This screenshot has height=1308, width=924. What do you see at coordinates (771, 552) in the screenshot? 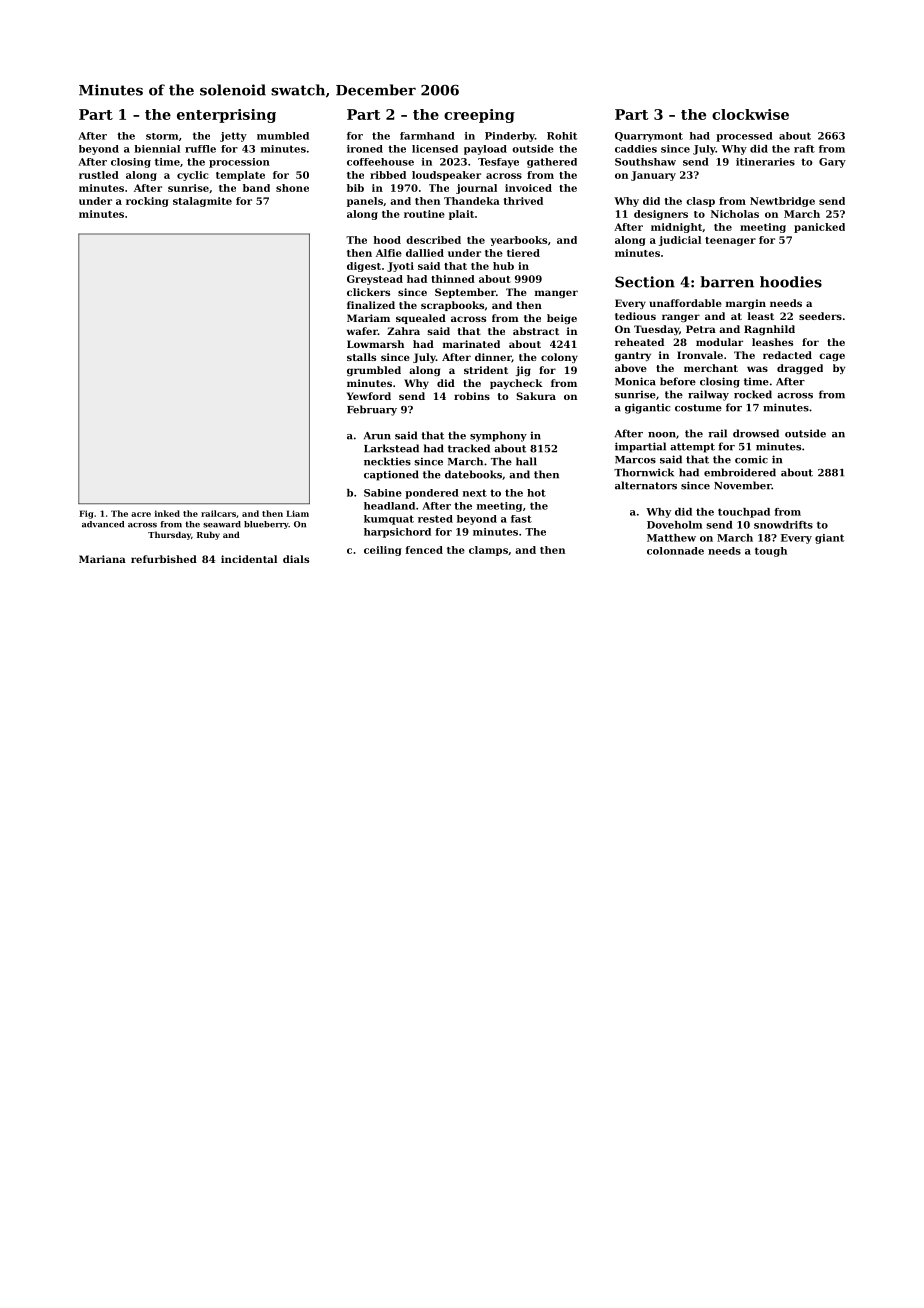
I see `tough` at bounding box center [771, 552].
